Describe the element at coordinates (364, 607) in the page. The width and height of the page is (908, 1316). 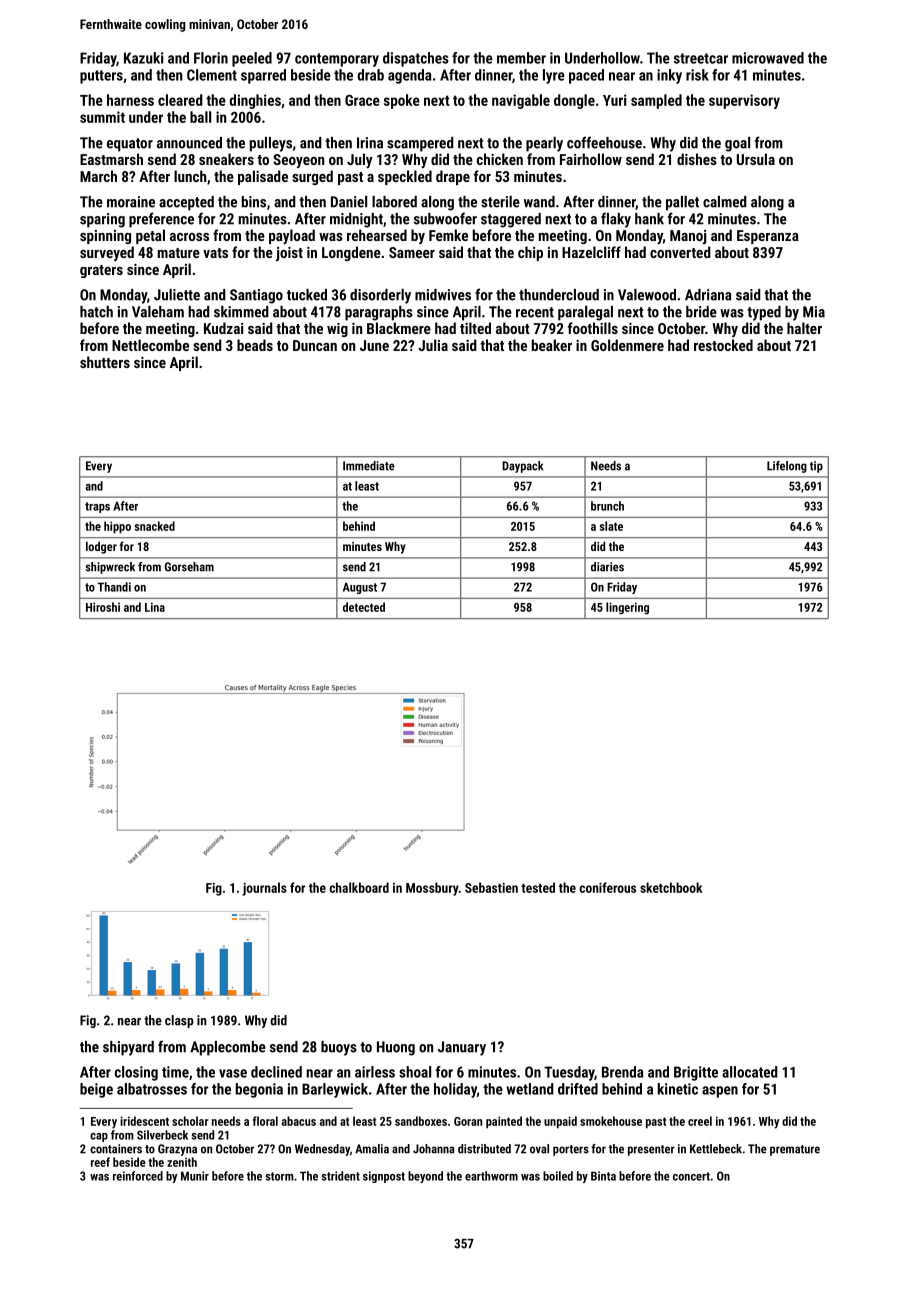
I see `detected` at that location.
